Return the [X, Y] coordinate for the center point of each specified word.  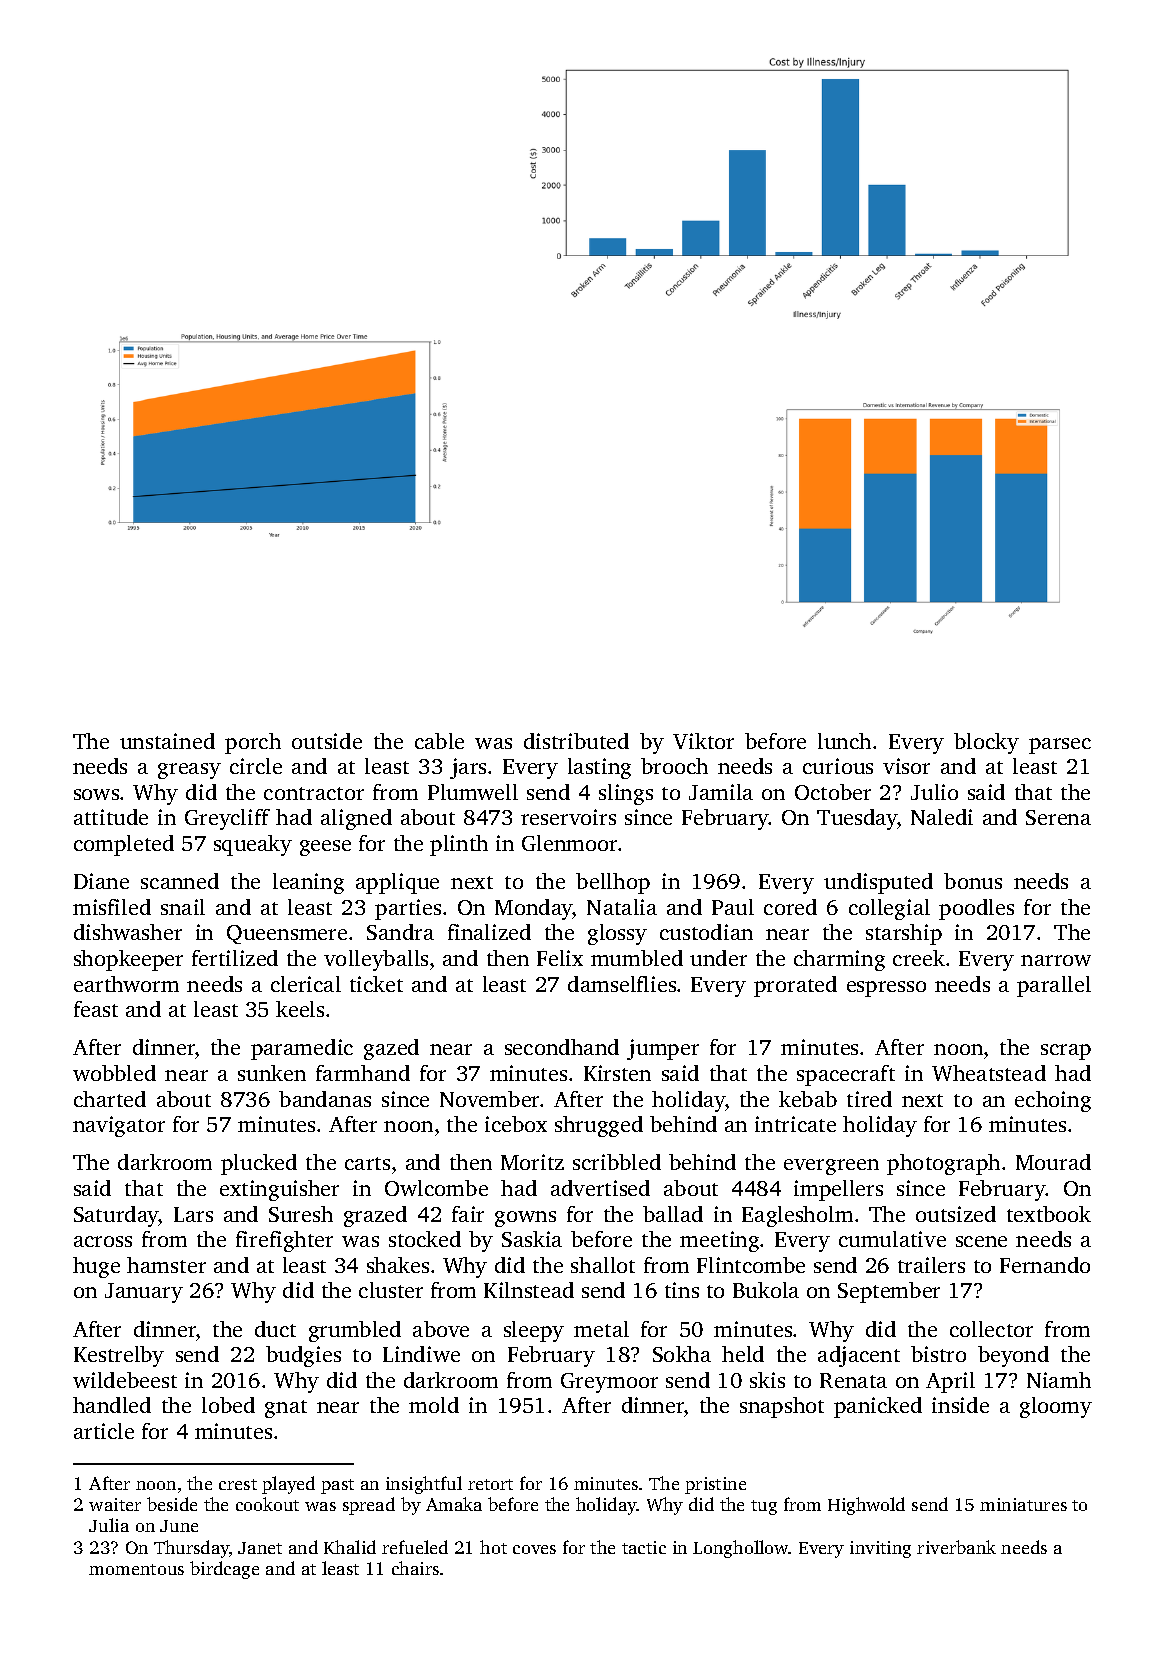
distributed [576, 741]
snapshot [782, 1407]
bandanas [325, 1099]
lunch [844, 741]
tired [869, 1099]
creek [919, 958]
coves [534, 1549]
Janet [260, 1548]
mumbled [637, 958]
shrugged [599, 1126]
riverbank [956, 1547]
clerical [306, 984]
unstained [167, 741]
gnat [286, 1409]
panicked [878, 1407]
